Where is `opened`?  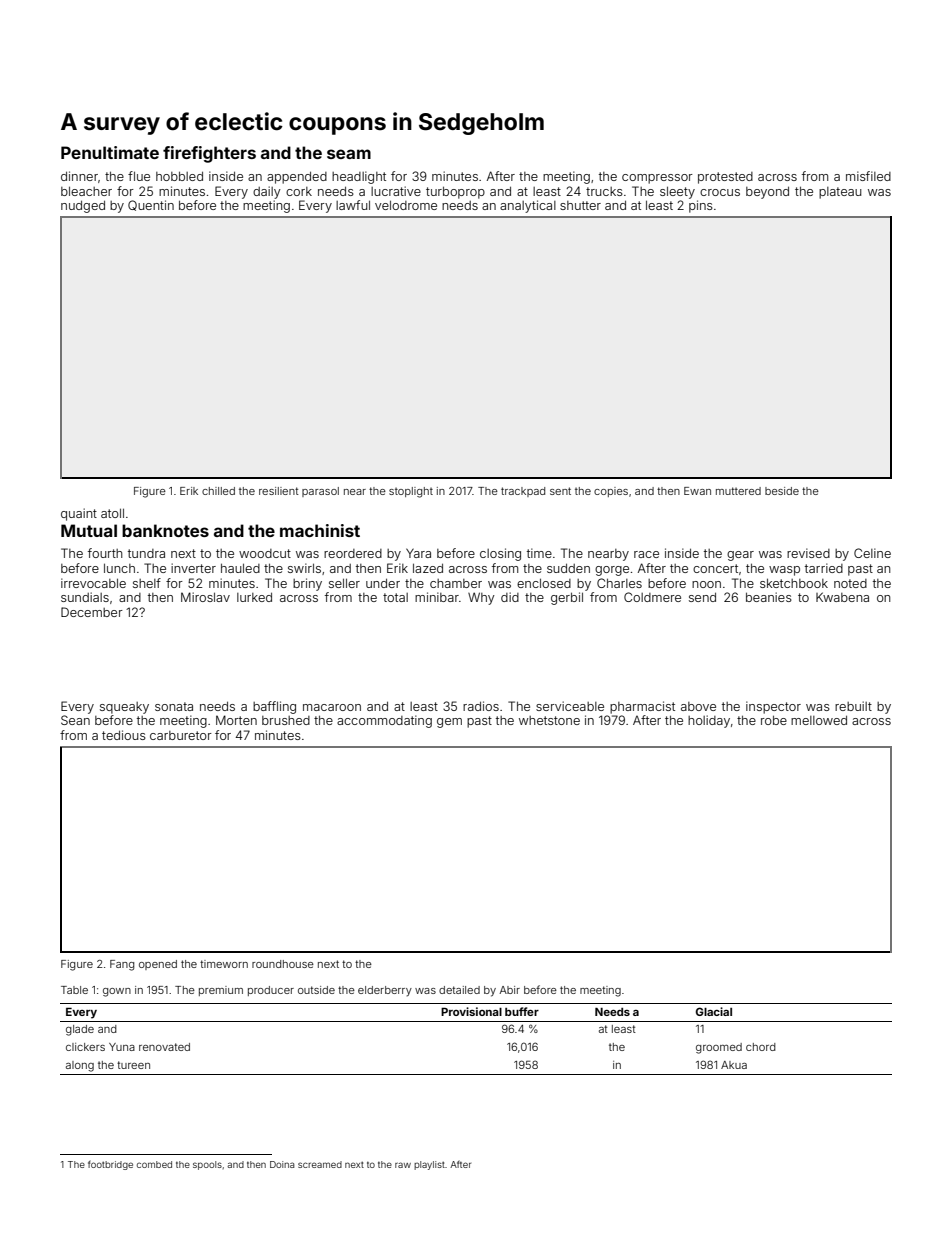
opened is located at coordinates (158, 965).
